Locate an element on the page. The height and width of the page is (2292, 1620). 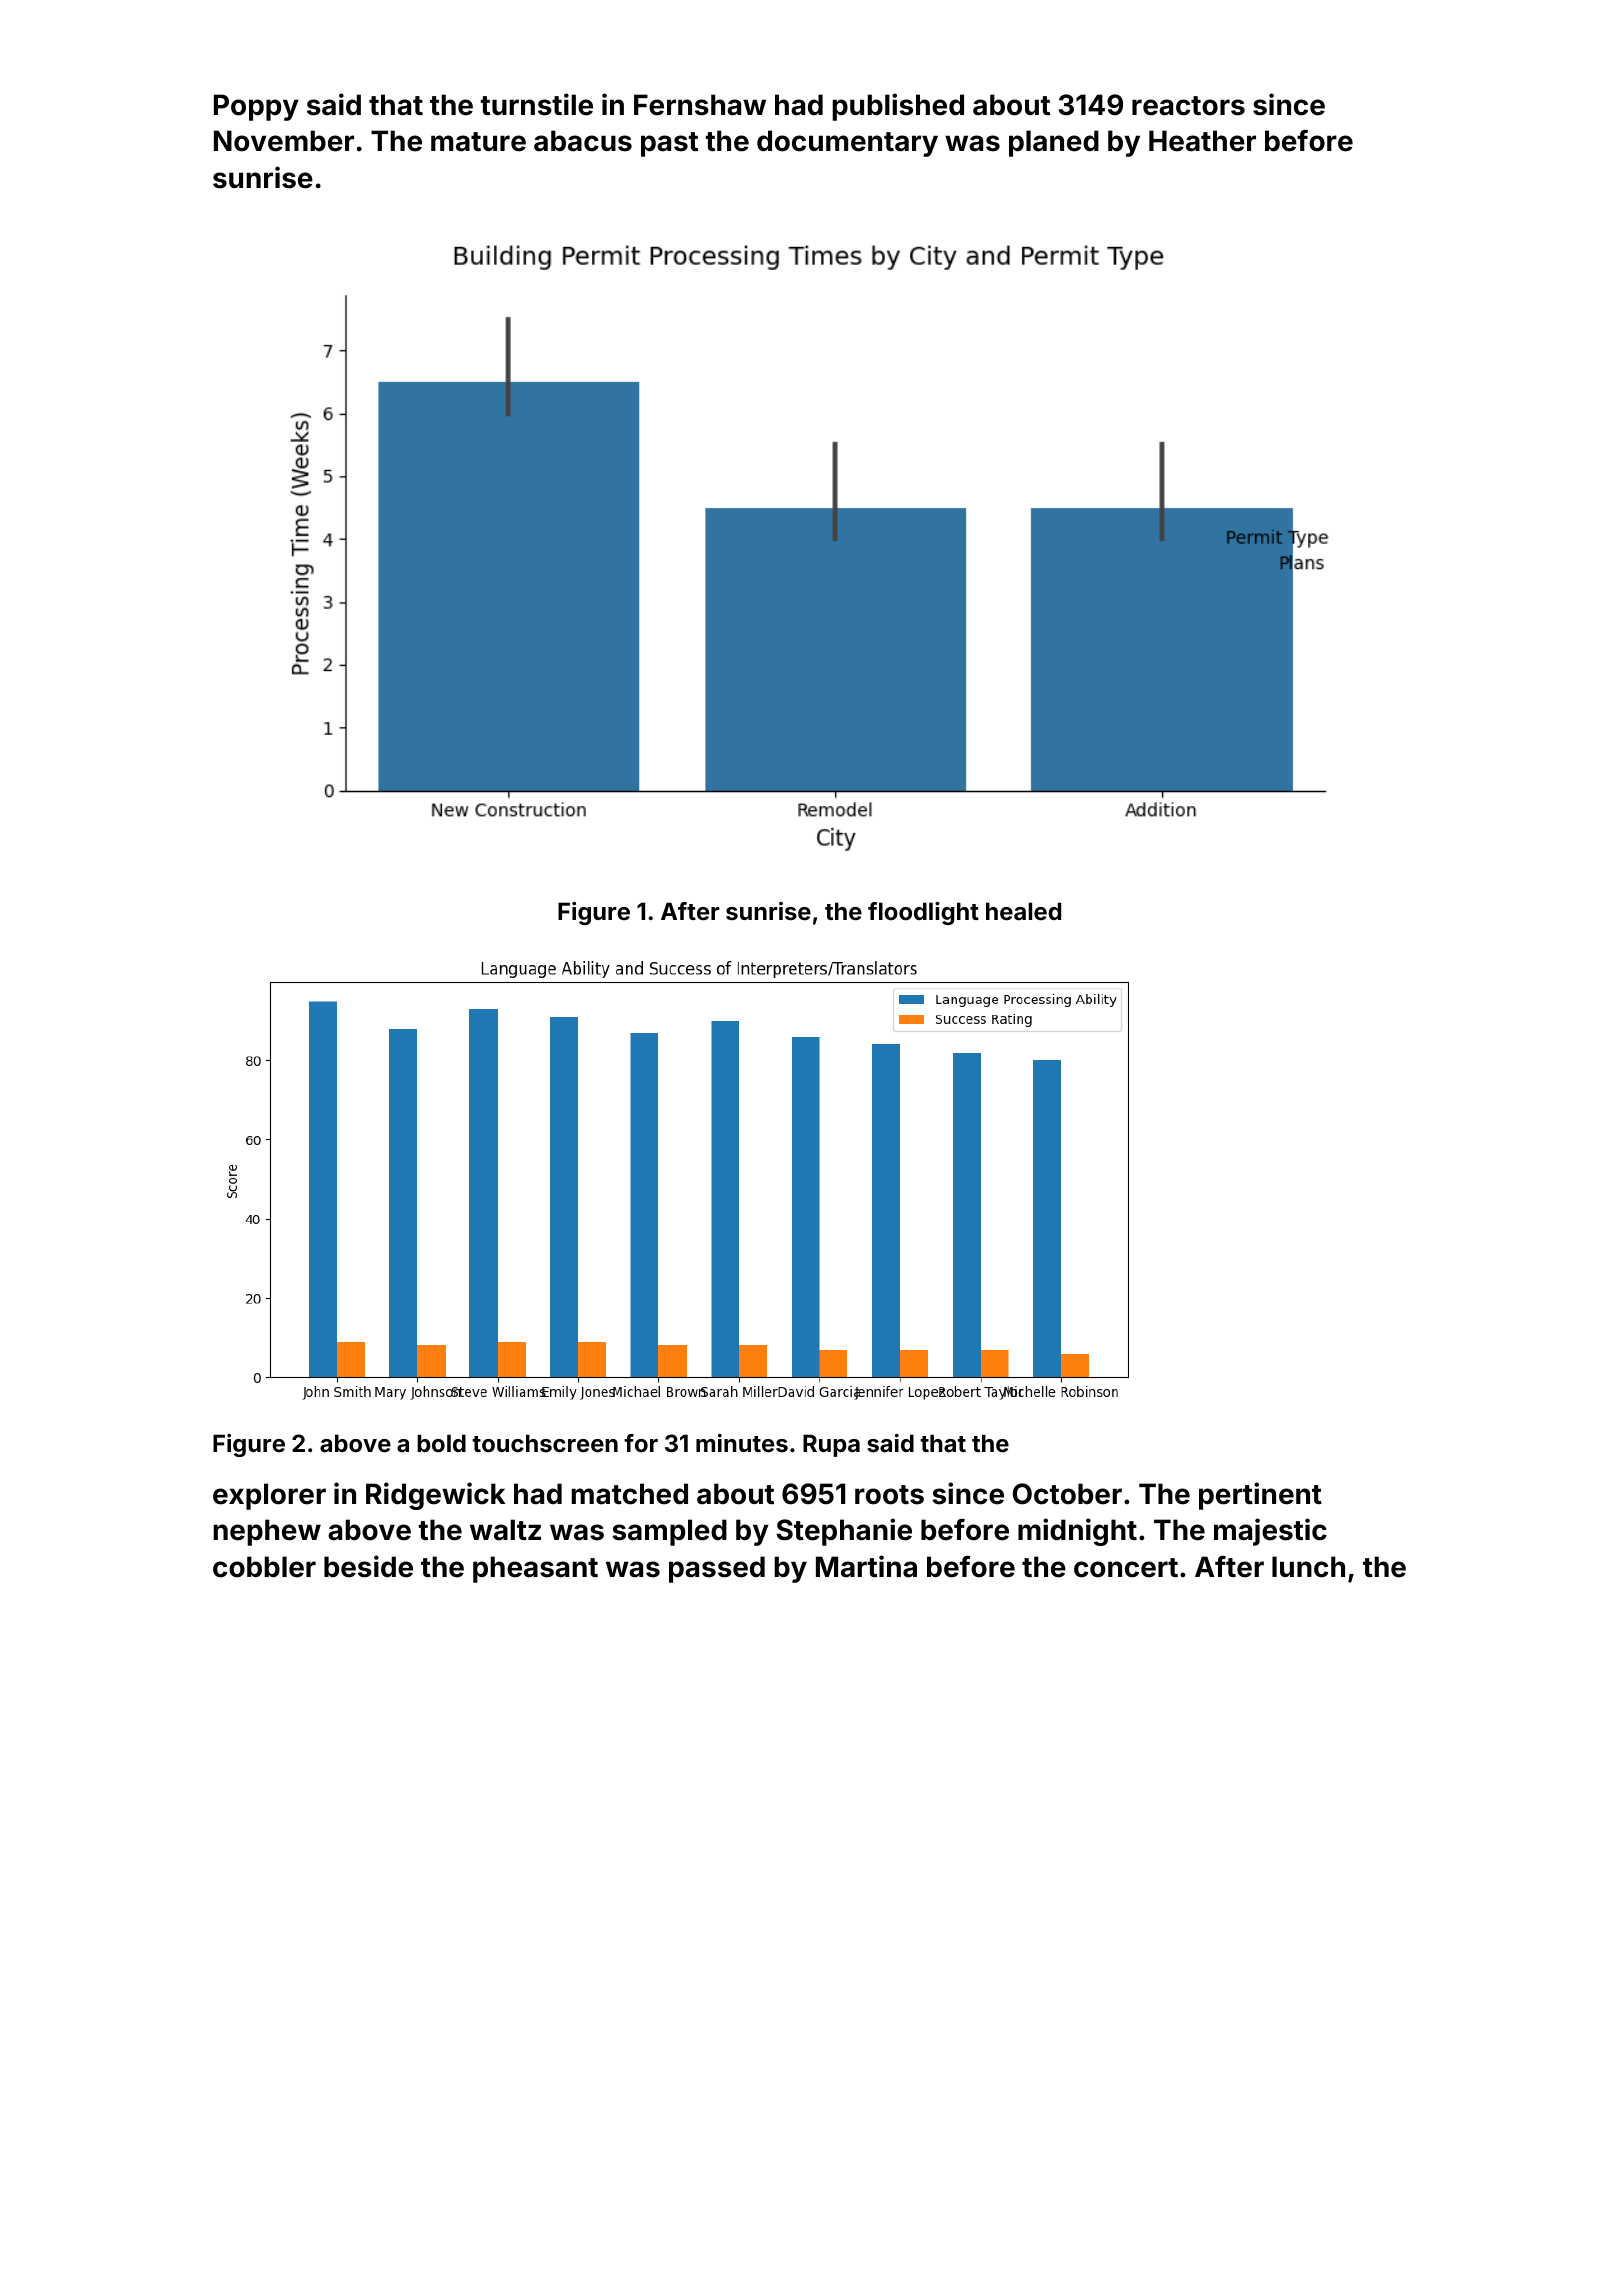
planed is located at coordinates (1054, 143).
